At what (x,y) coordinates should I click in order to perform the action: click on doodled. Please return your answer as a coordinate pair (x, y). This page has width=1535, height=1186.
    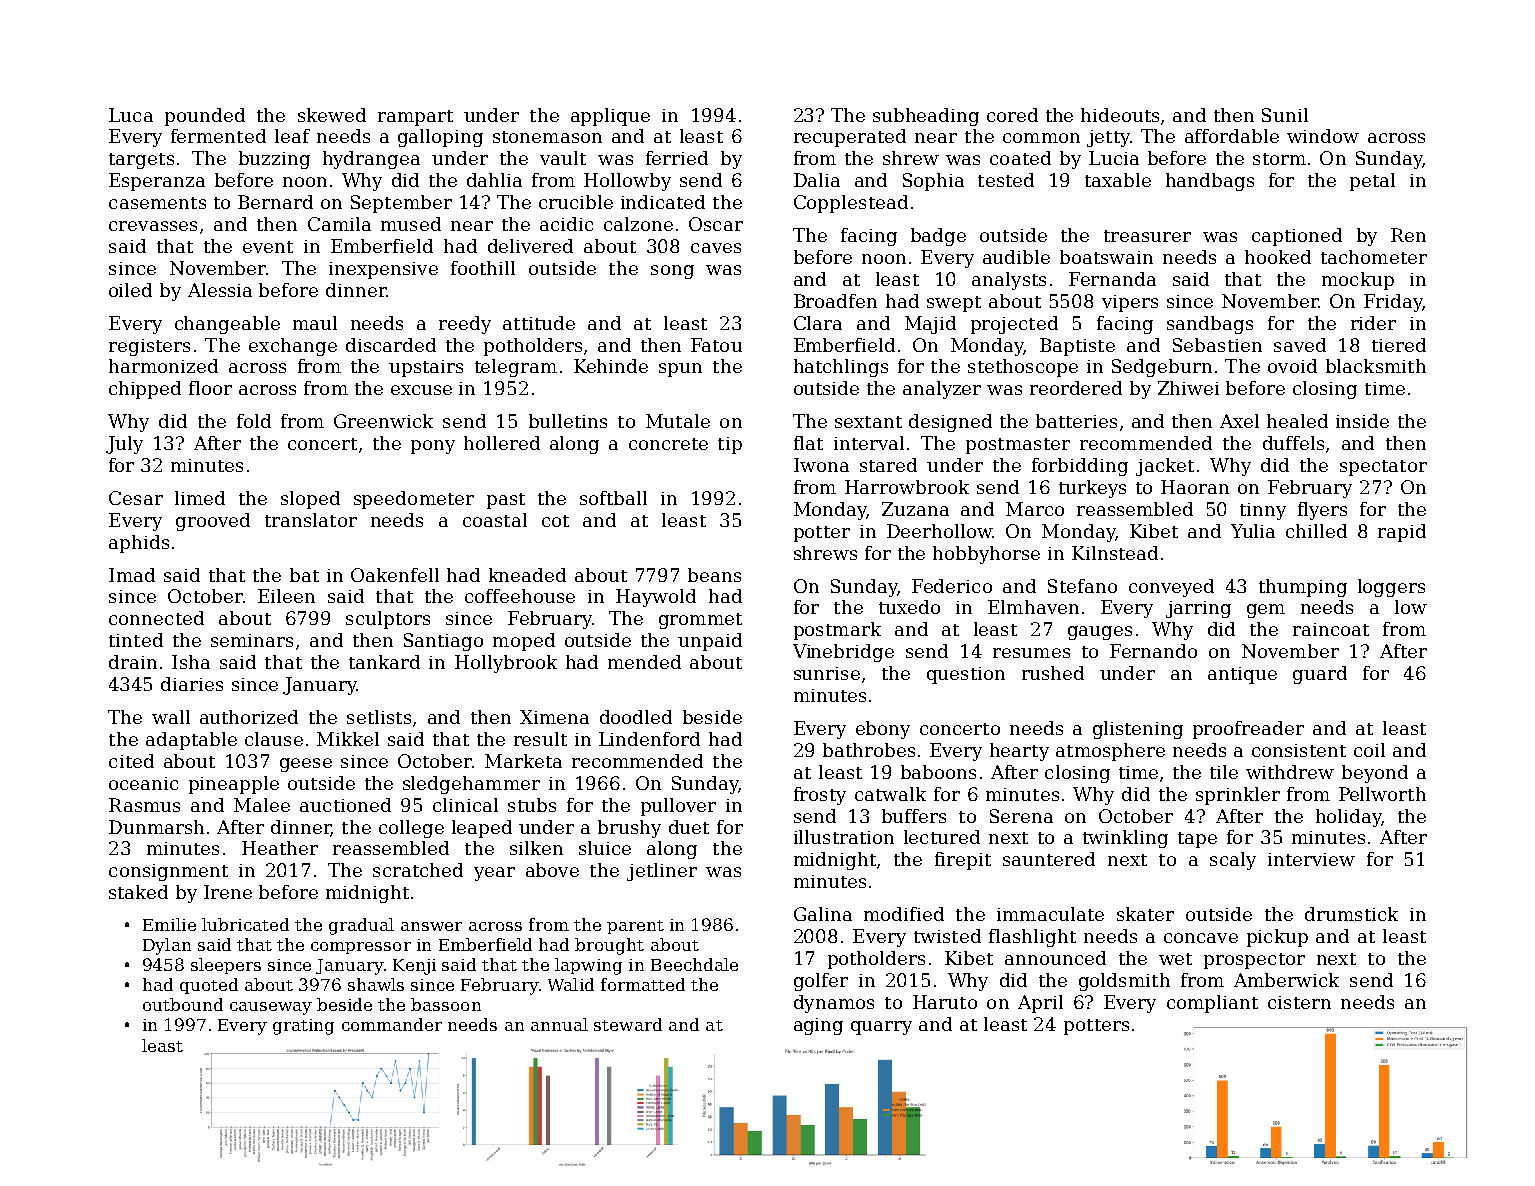
    Looking at the image, I should click on (636, 717).
